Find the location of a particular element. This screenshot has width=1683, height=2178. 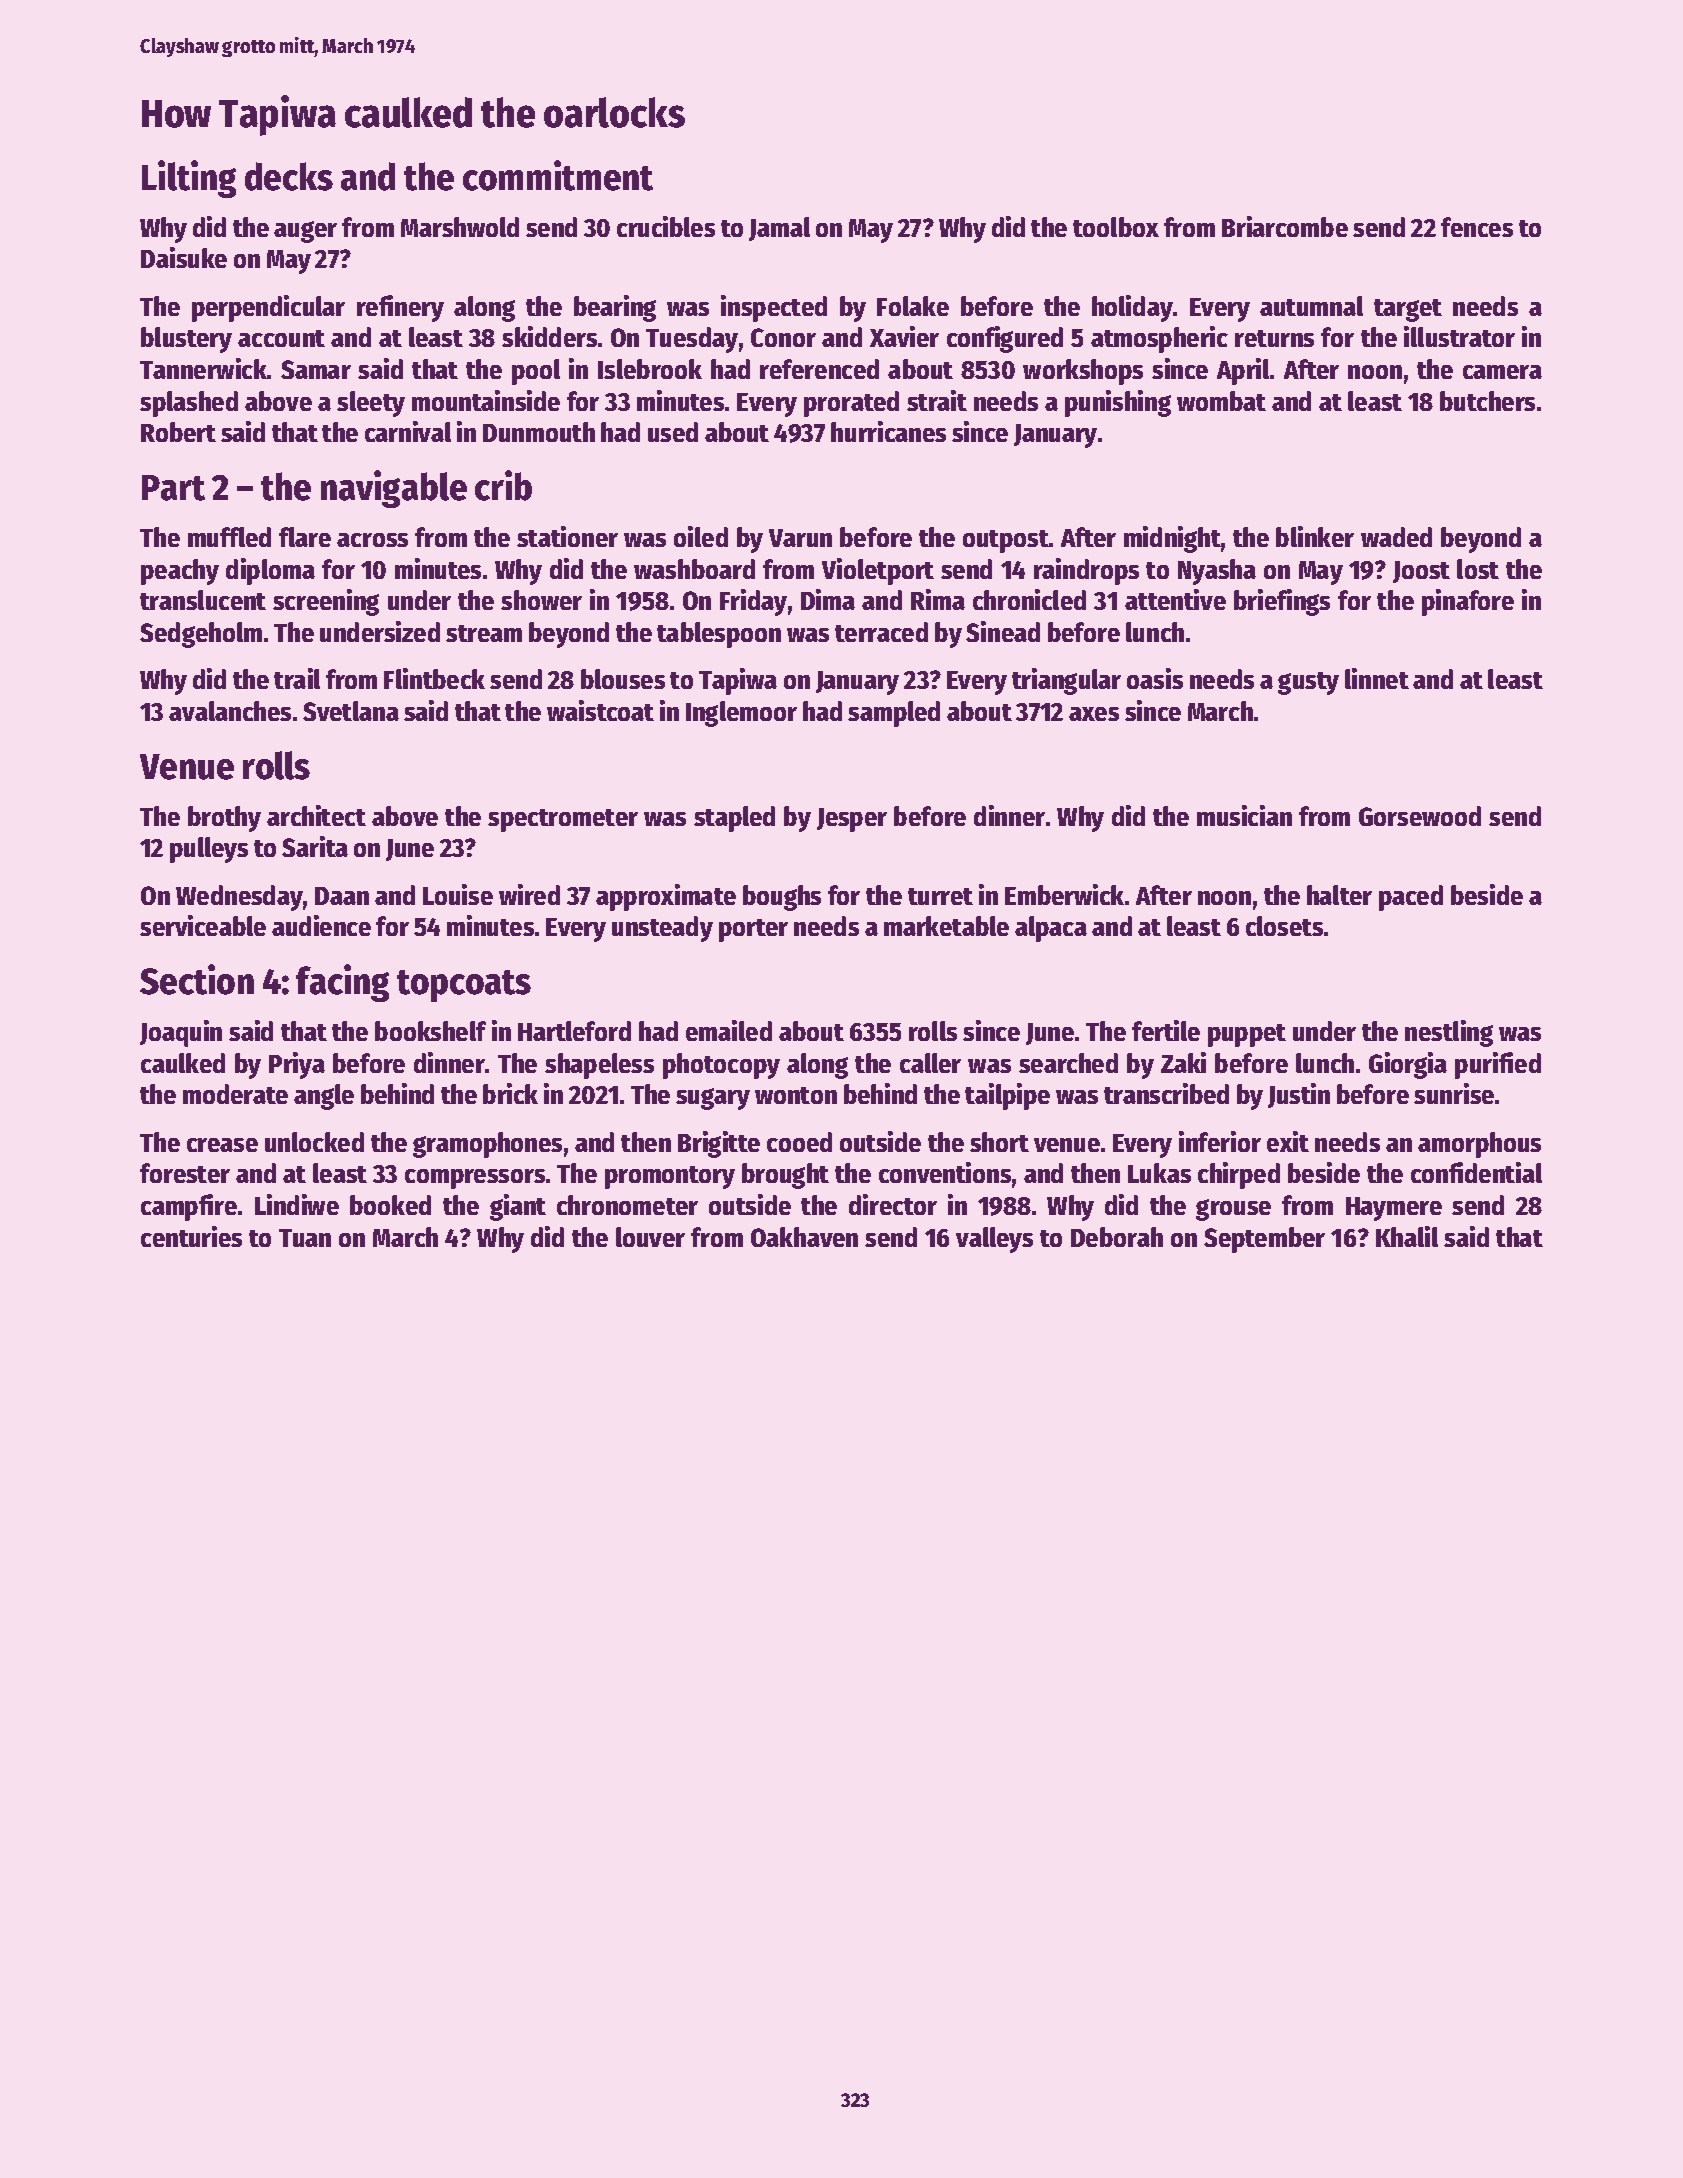

auger is located at coordinates (305, 232).
